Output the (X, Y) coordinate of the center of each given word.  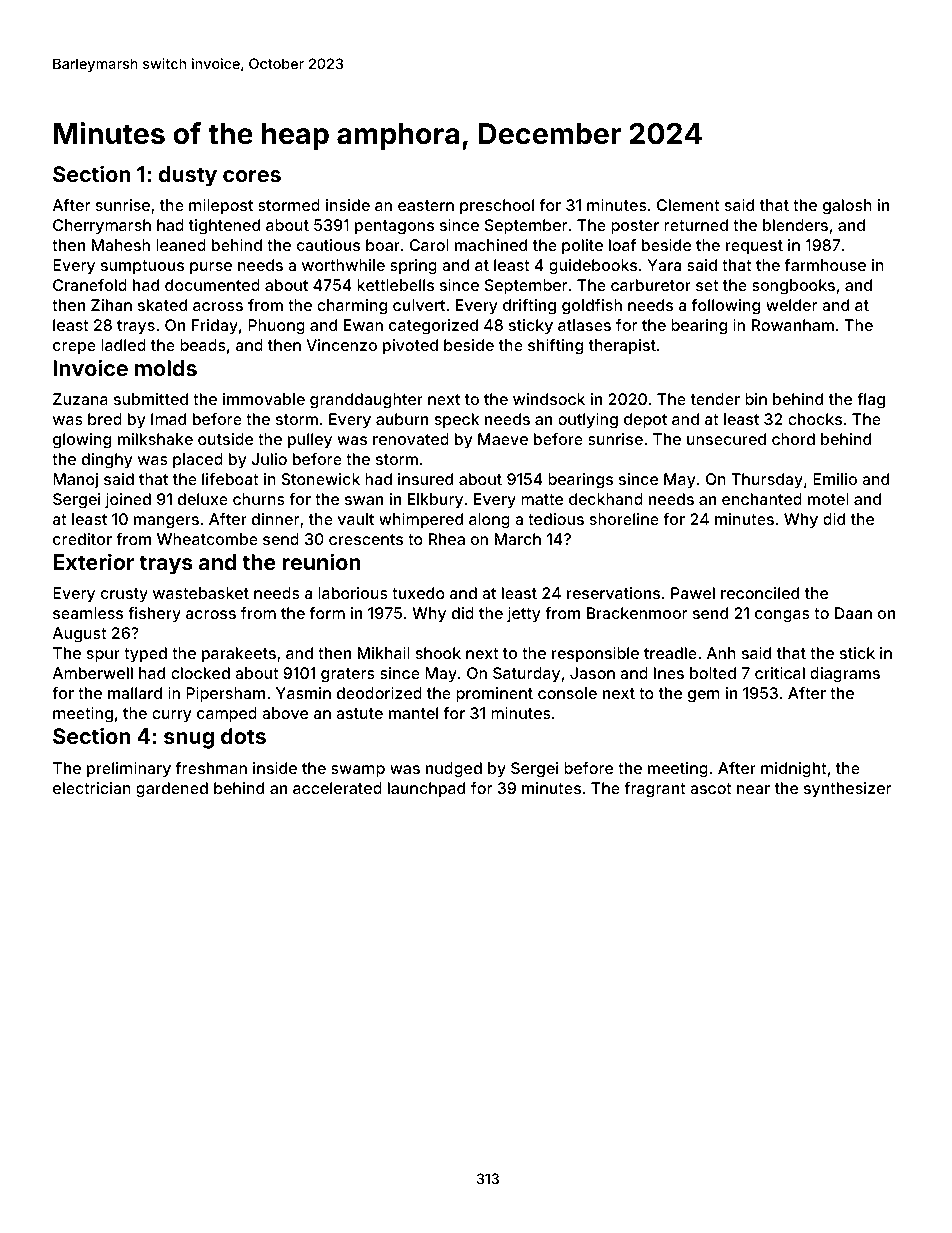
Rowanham (793, 325)
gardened (172, 790)
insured (425, 479)
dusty (188, 176)
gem (704, 696)
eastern (426, 205)
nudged (454, 770)
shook (438, 653)
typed (145, 655)
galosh (847, 207)
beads (203, 345)
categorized (433, 327)
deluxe (203, 499)
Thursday (767, 481)
